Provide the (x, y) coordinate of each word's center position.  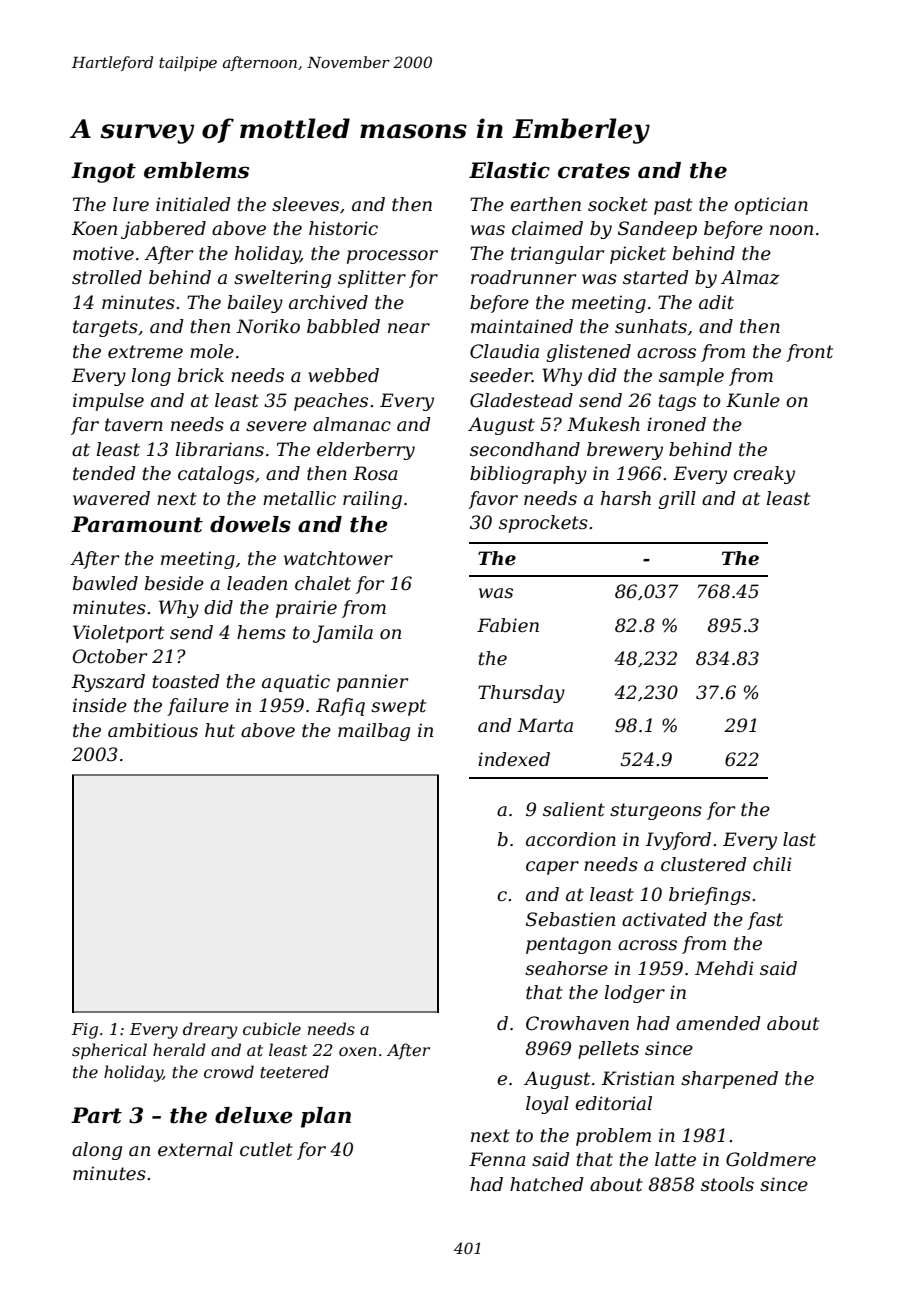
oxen (358, 1051)
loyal (547, 1105)
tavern (134, 425)
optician (771, 206)
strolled (107, 277)
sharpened (729, 1080)
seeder (501, 375)
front (809, 353)
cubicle (272, 1028)
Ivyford (678, 841)
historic (343, 228)
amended (718, 1023)
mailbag (374, 732)
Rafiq (340, 707)
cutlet (266, 1149)
